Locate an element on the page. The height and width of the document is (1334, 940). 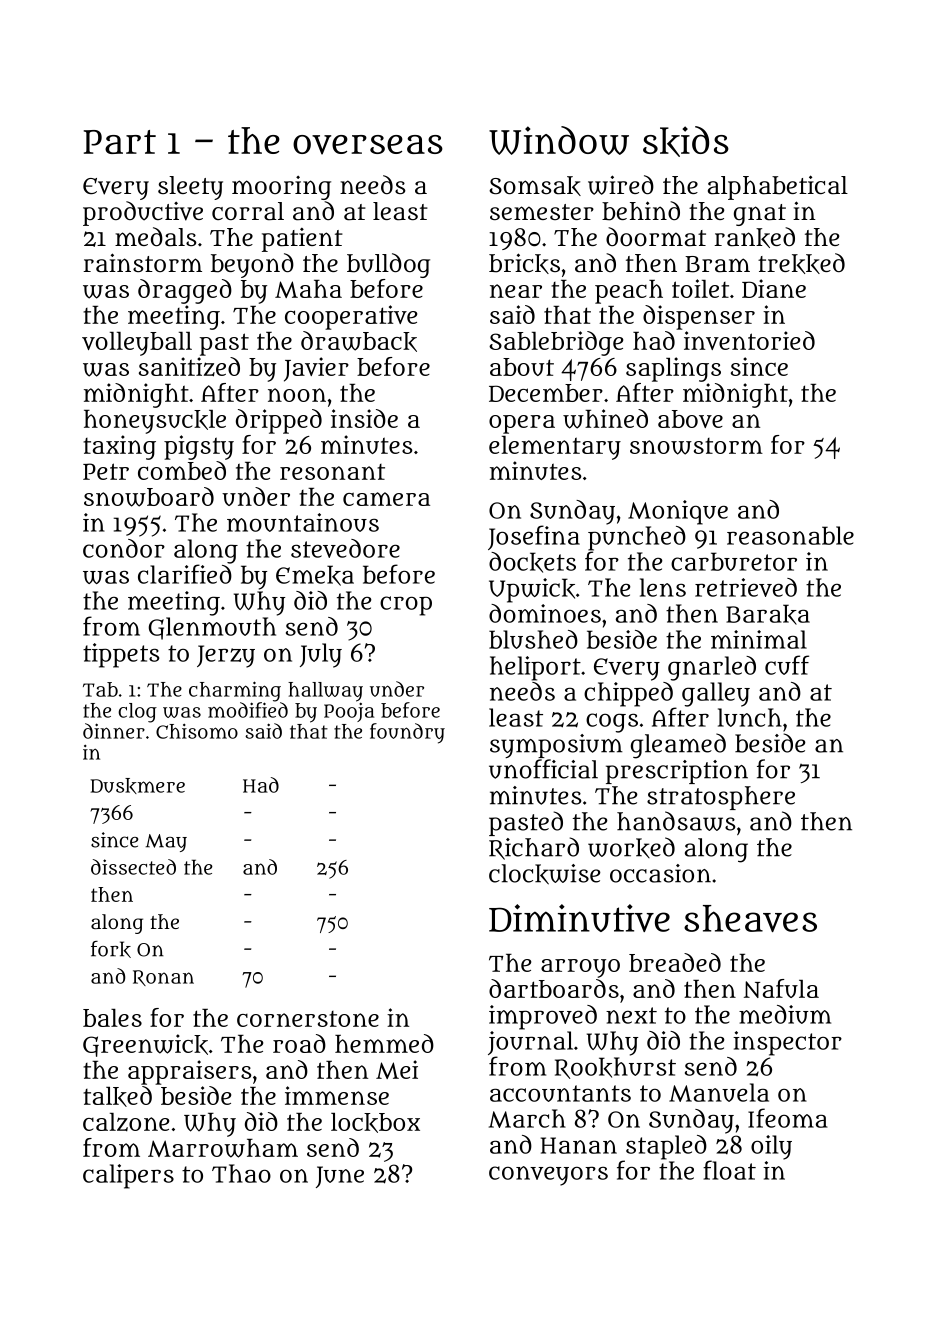
Window is located at coordinates (559, 140).
